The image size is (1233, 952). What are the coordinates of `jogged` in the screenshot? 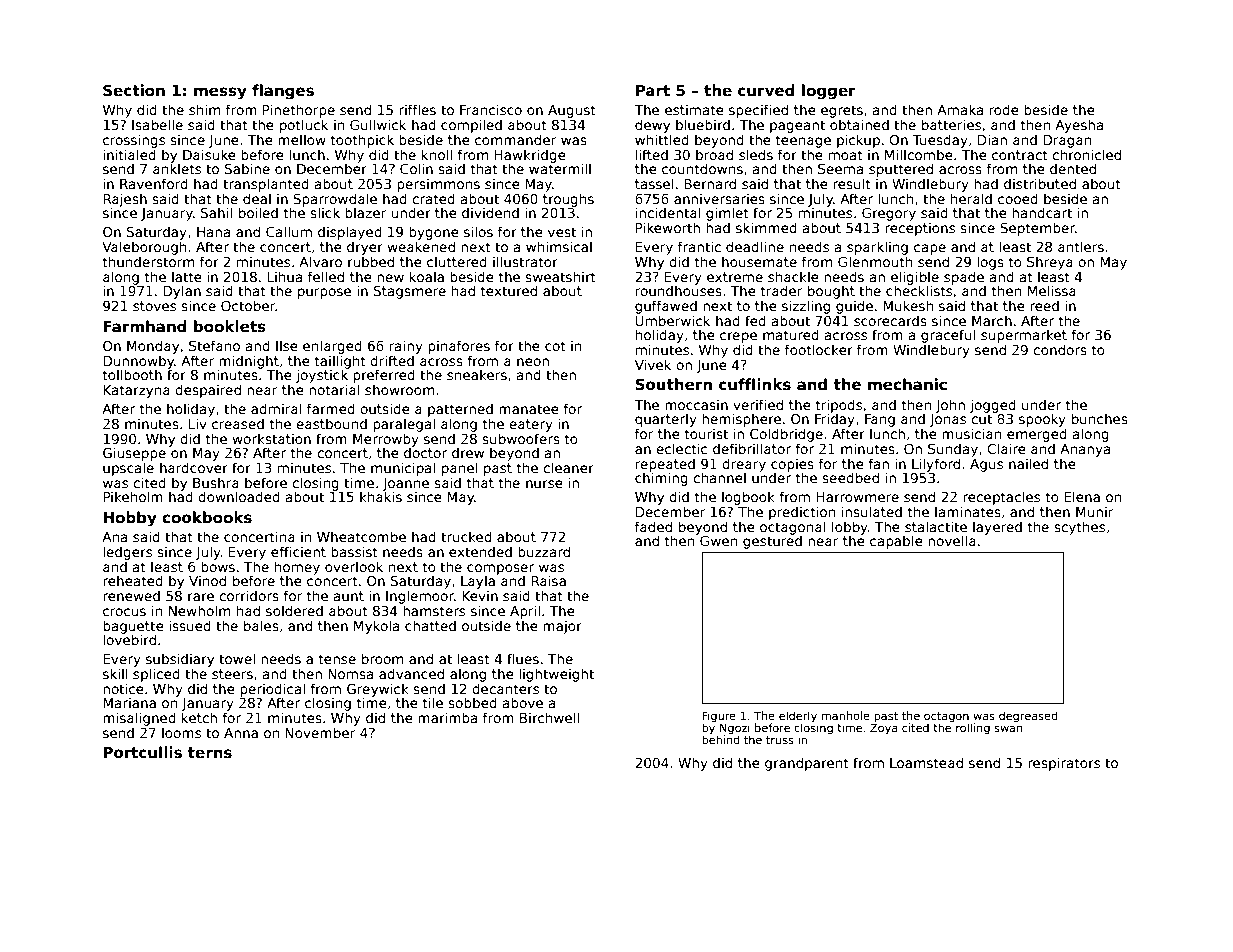 It's located at (993, 406).
